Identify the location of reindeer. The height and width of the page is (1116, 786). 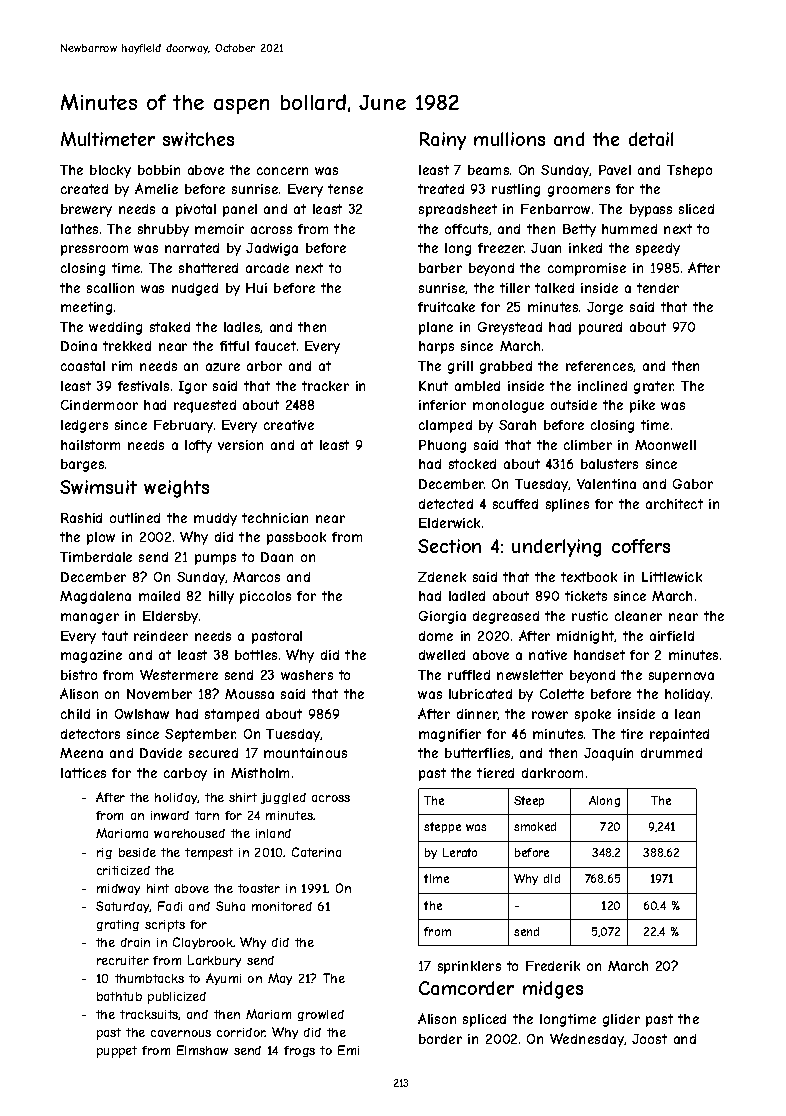
(161, 636).
